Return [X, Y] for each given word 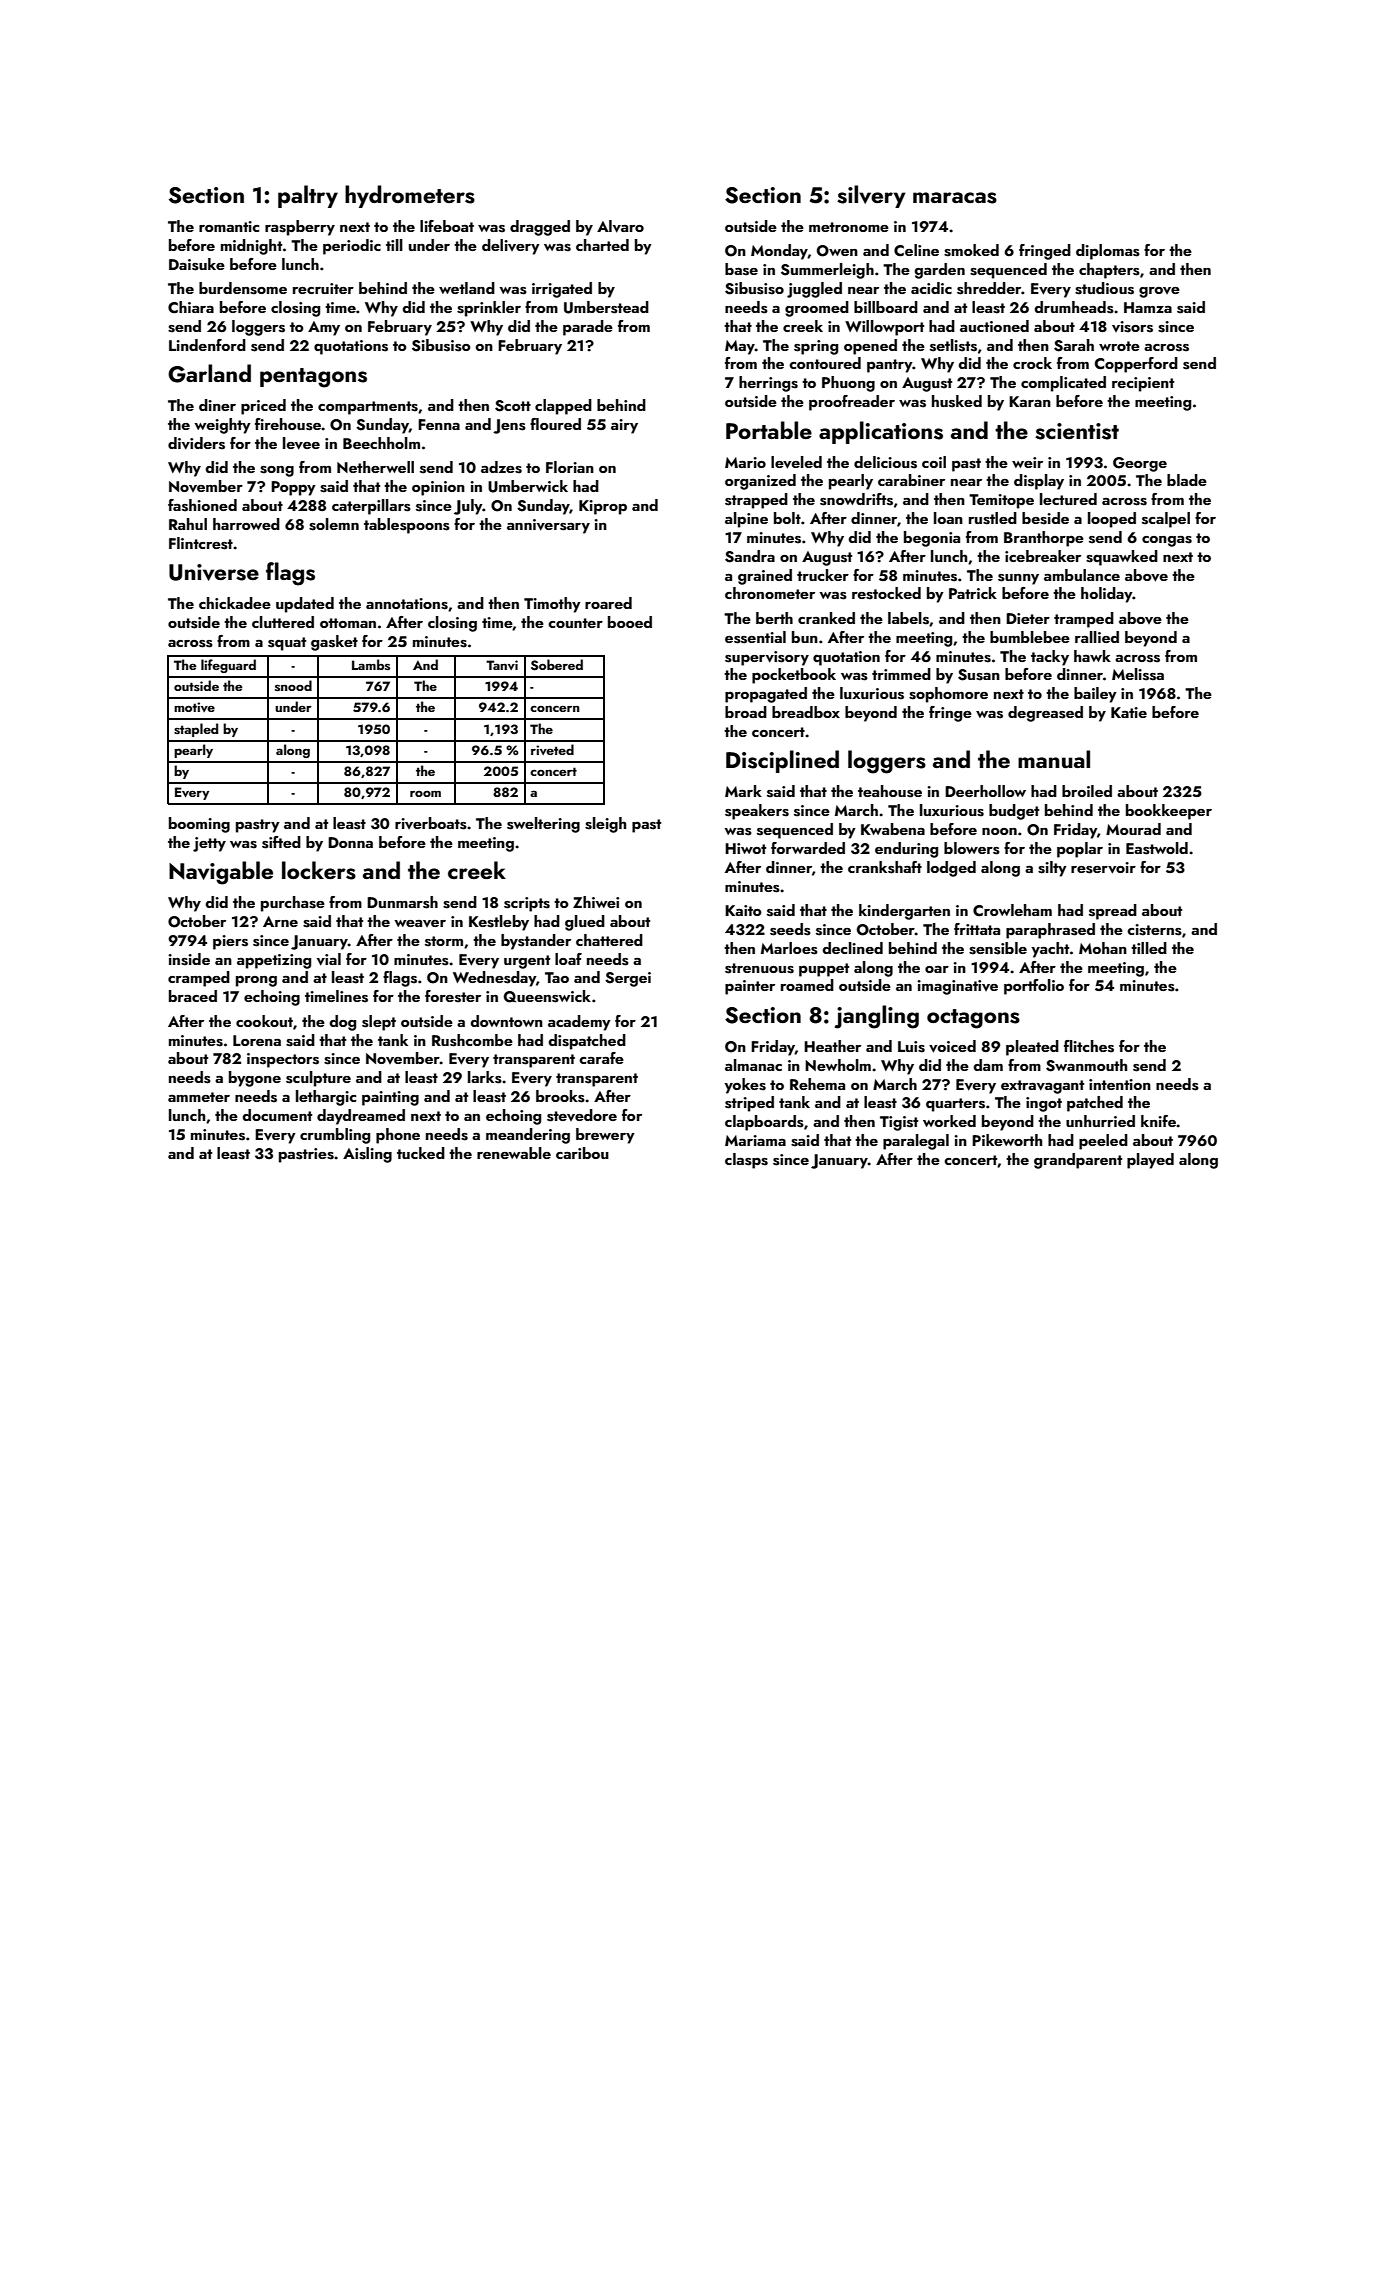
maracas [955, 198]
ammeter [199, 1097]
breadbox [806, 712]
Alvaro [620, 226]
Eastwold [1157, 848]
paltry [308, 196]
